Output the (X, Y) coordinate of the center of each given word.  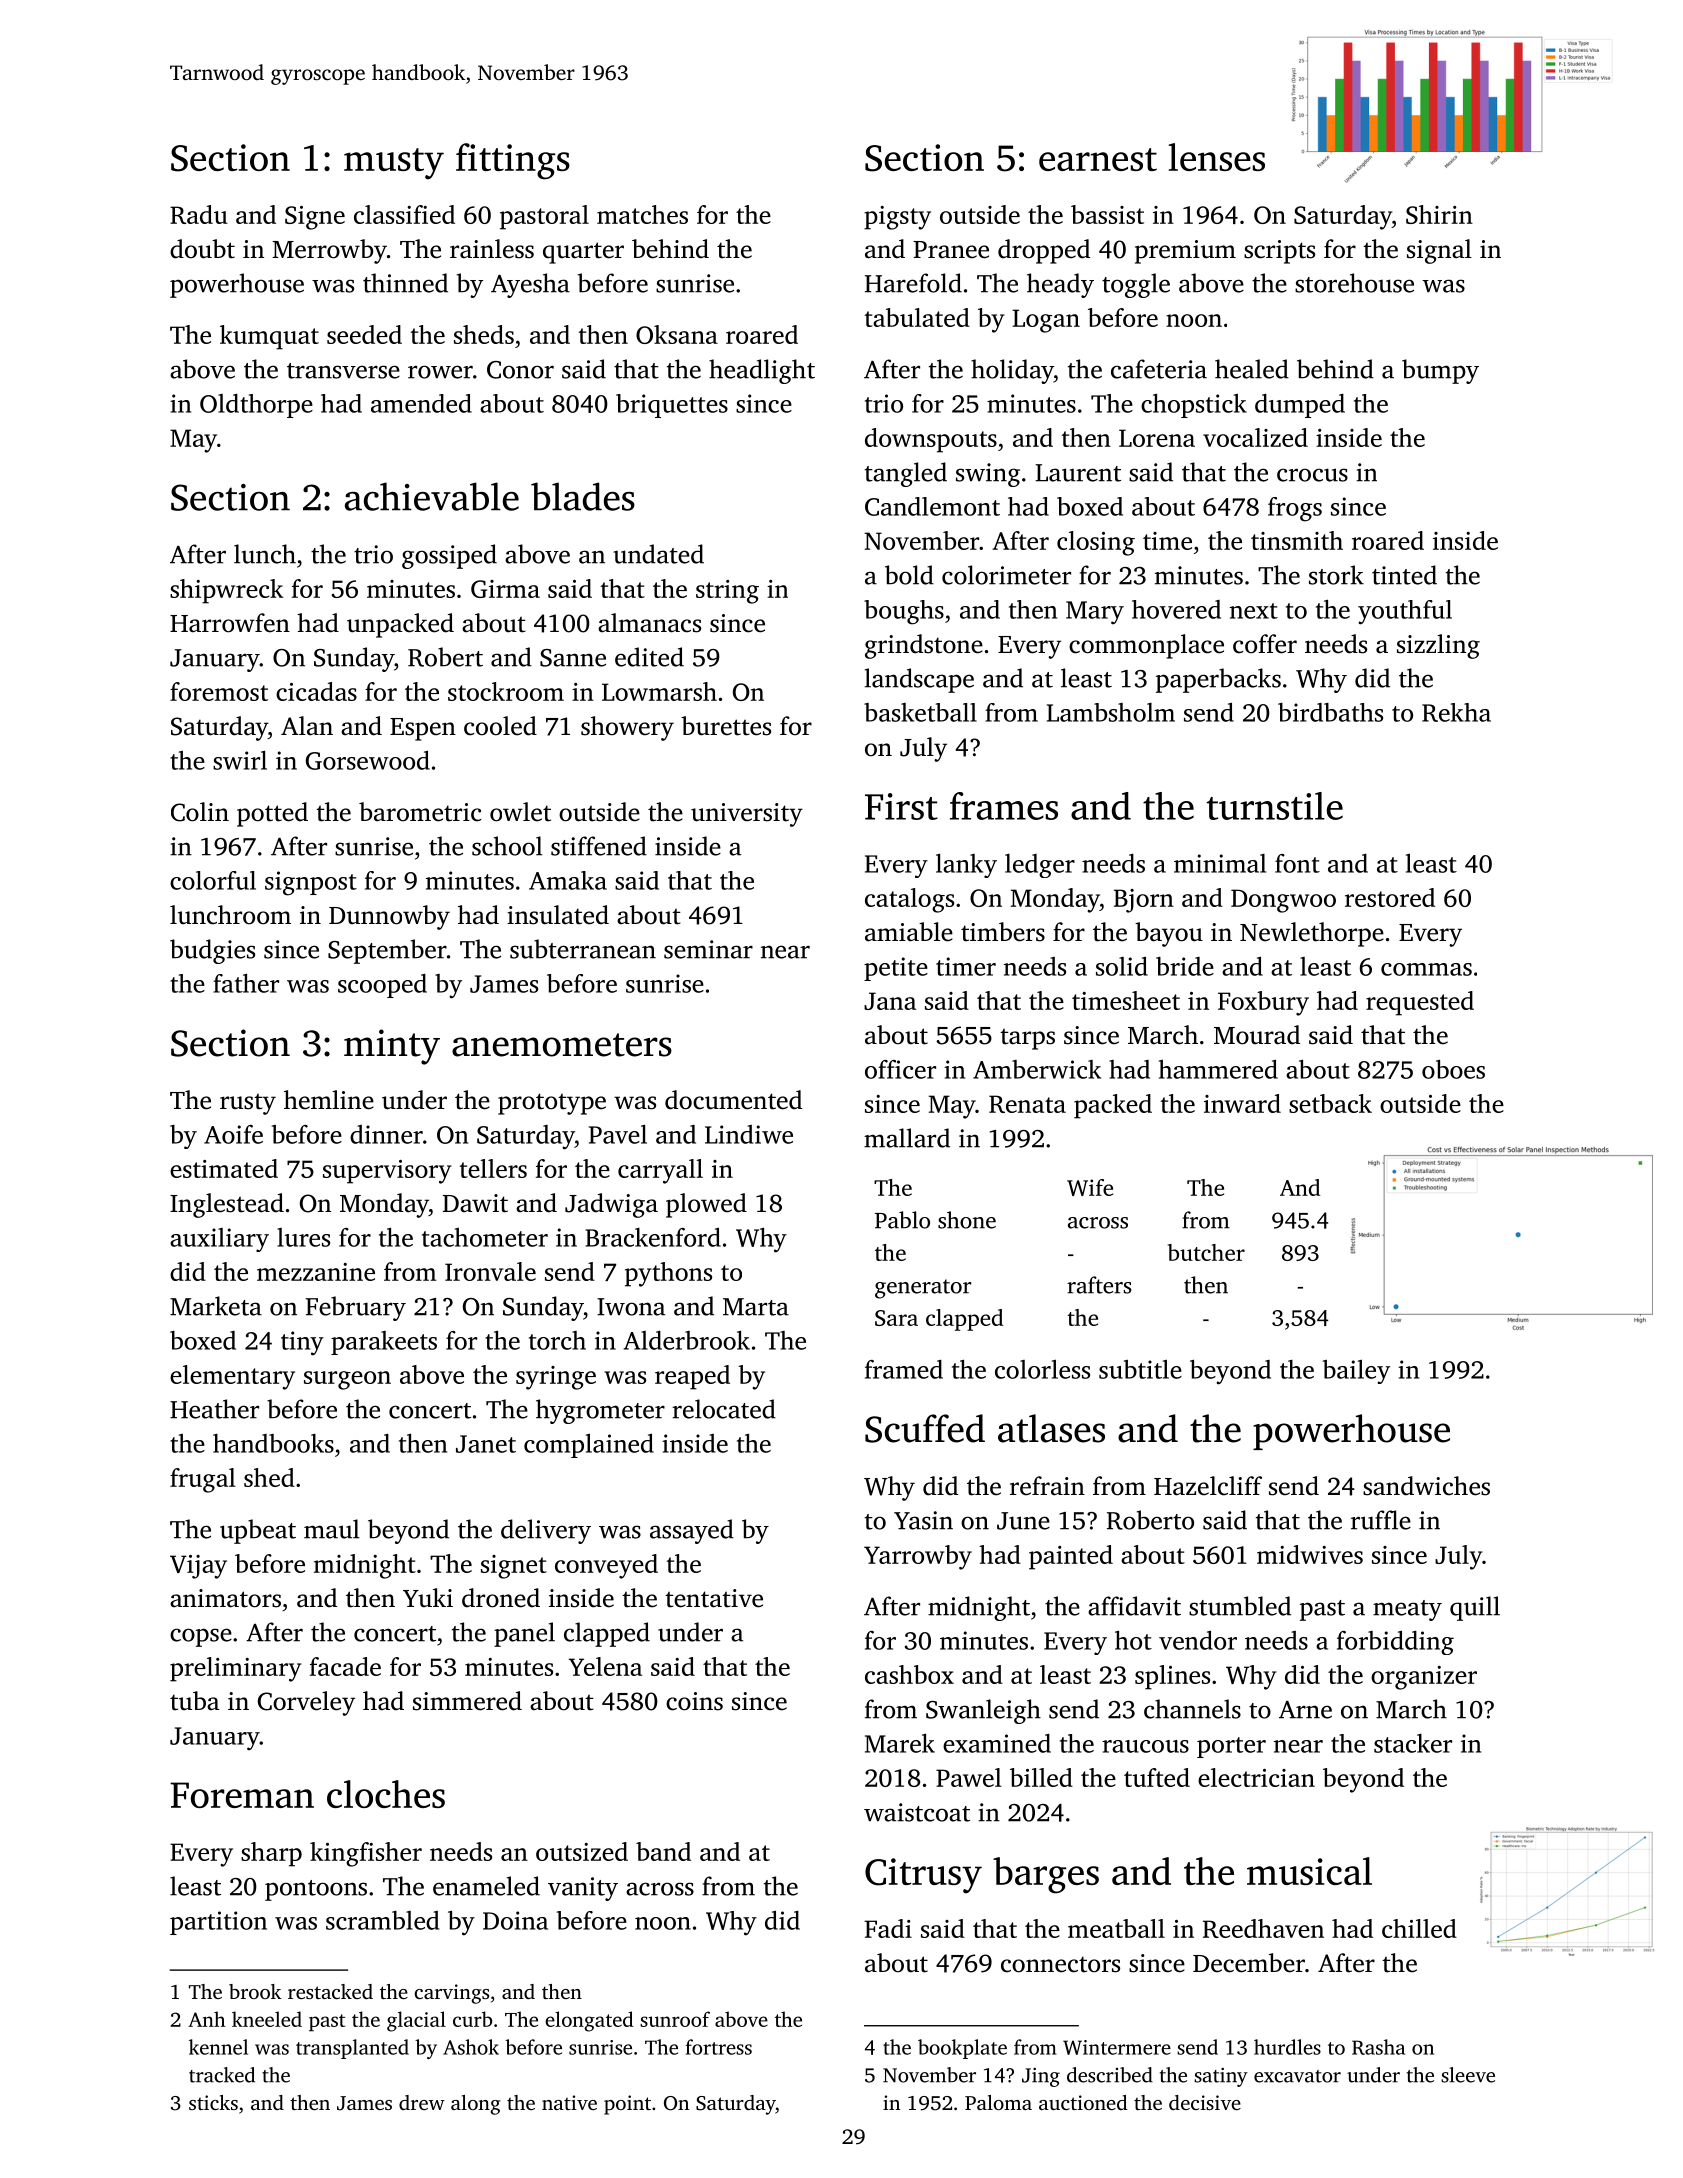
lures (303, 1237)
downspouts (931, 440)
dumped (1300, 406)
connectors (1060, 1964)
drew (422, 2102)
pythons (668, 1274)
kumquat (269, 337)
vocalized (1255, 437)
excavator (1297, 2076)
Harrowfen (230, 623)
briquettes (672, 406)
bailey (1356, 1372)
